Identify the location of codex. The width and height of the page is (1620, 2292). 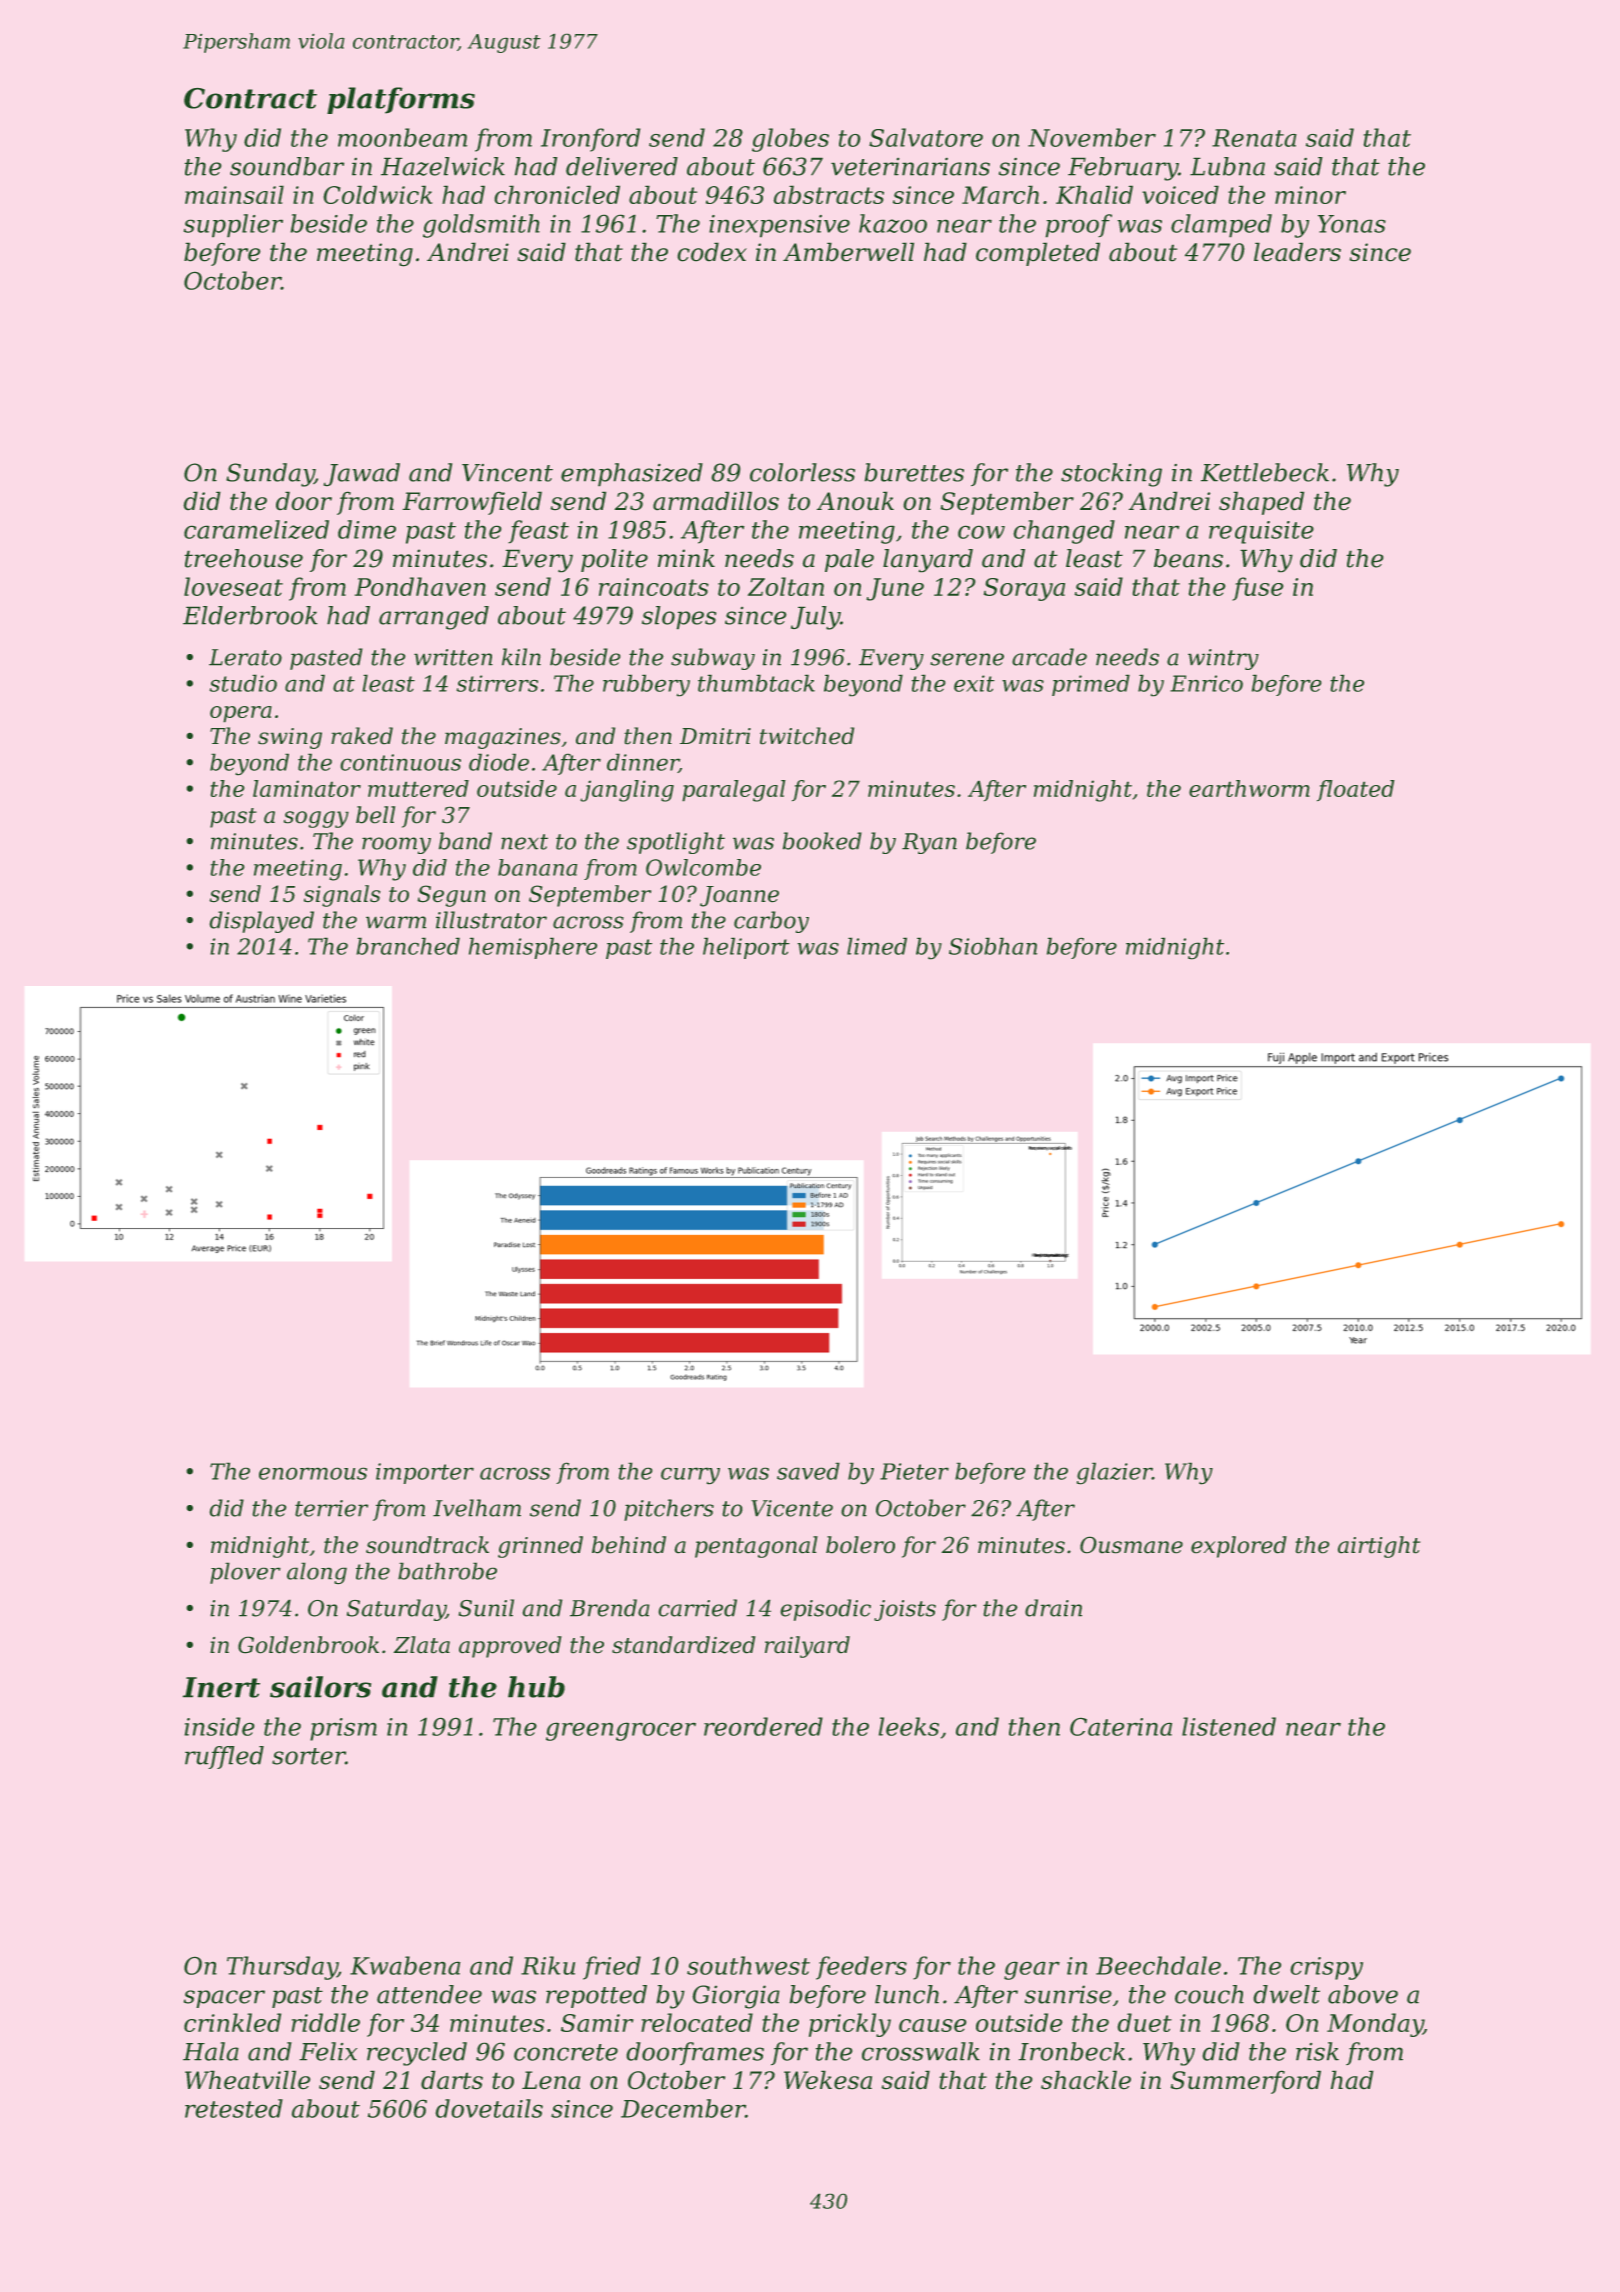
(712, 252).
